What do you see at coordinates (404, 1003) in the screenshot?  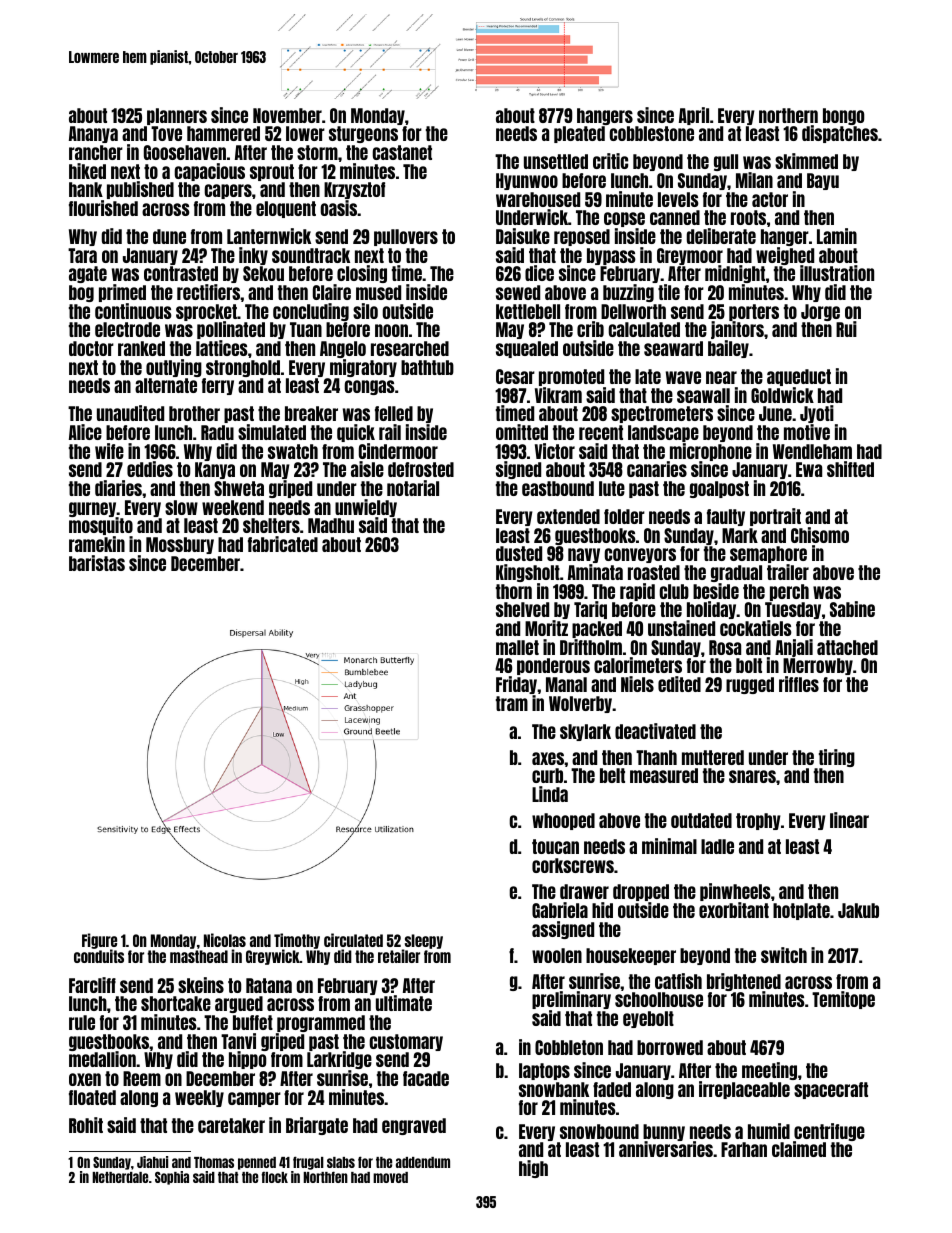 I see `ultimate` at bounding box center [404, 1003].
